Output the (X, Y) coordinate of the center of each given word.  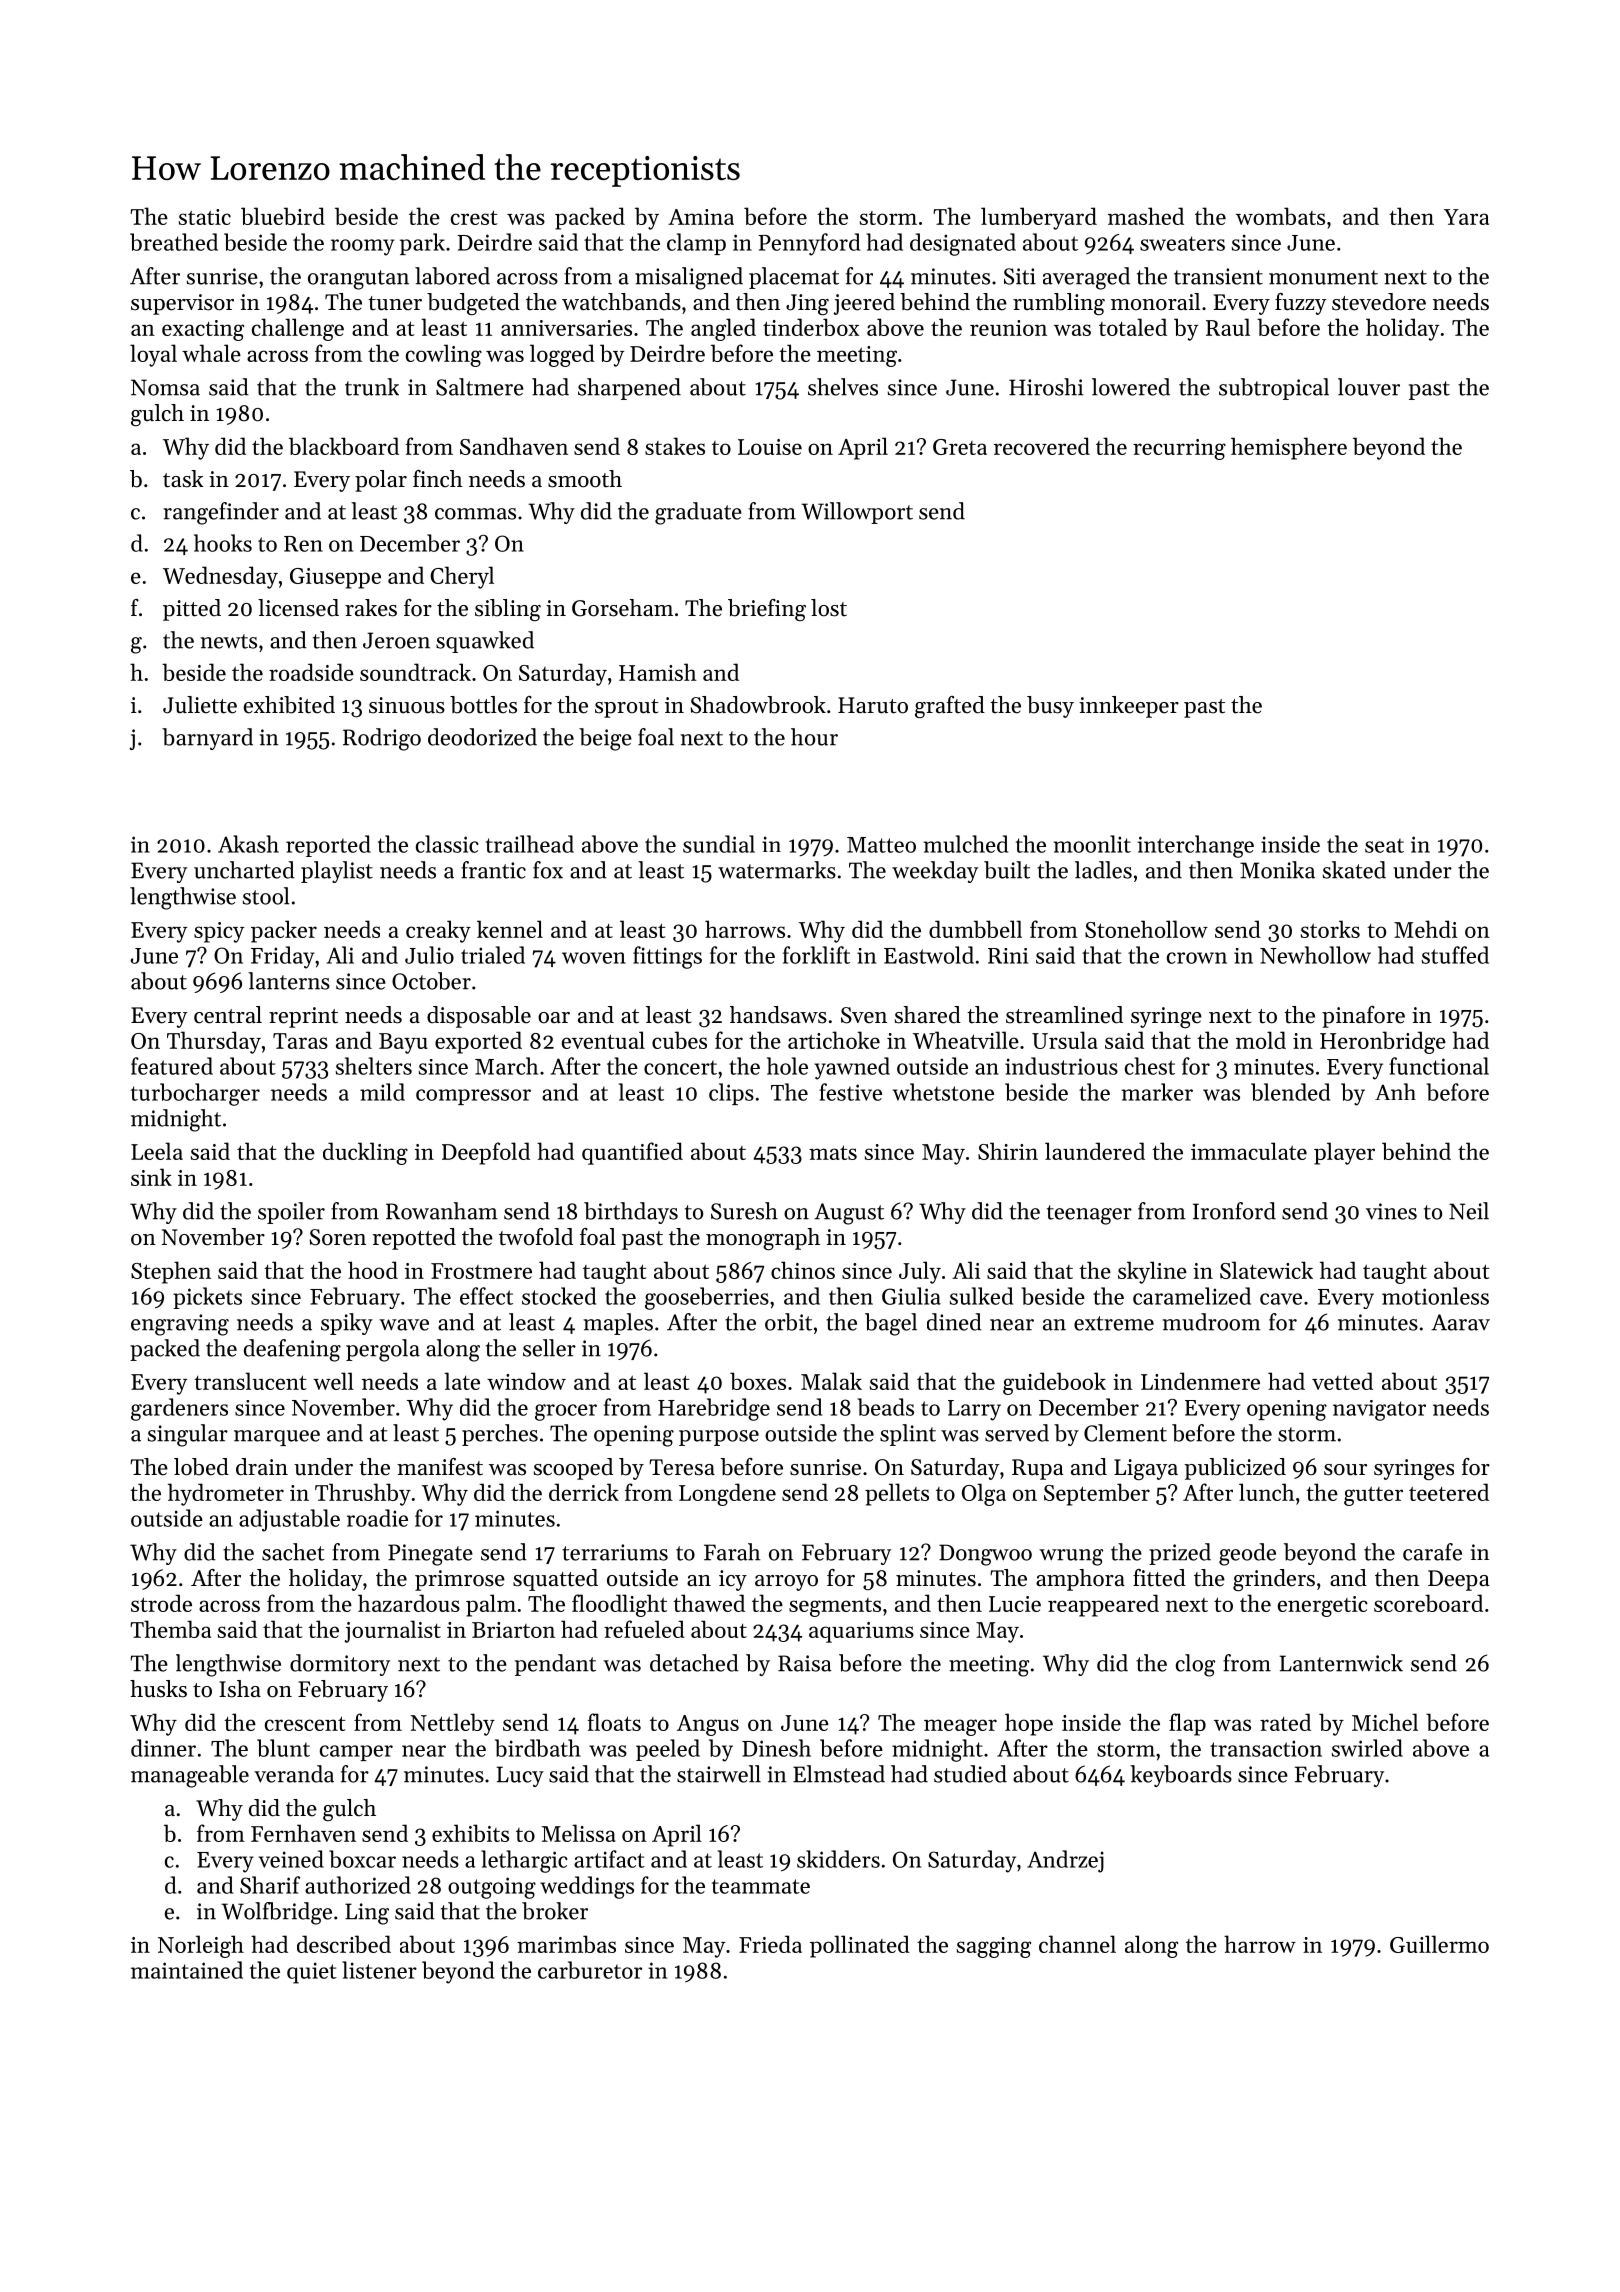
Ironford (1234, 1211)
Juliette (200, 705)
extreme (1114, 1323)
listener (379, 1970)
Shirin (1008, 1151)
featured (172, 1066)
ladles (1103, 870)
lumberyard (1039, 218)
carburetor (590, 1970)
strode (161, 1603)
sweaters (1182, 243)
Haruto (873, 705)
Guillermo (1439, 1944)
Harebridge (714, 1409)
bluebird (283, 216)
